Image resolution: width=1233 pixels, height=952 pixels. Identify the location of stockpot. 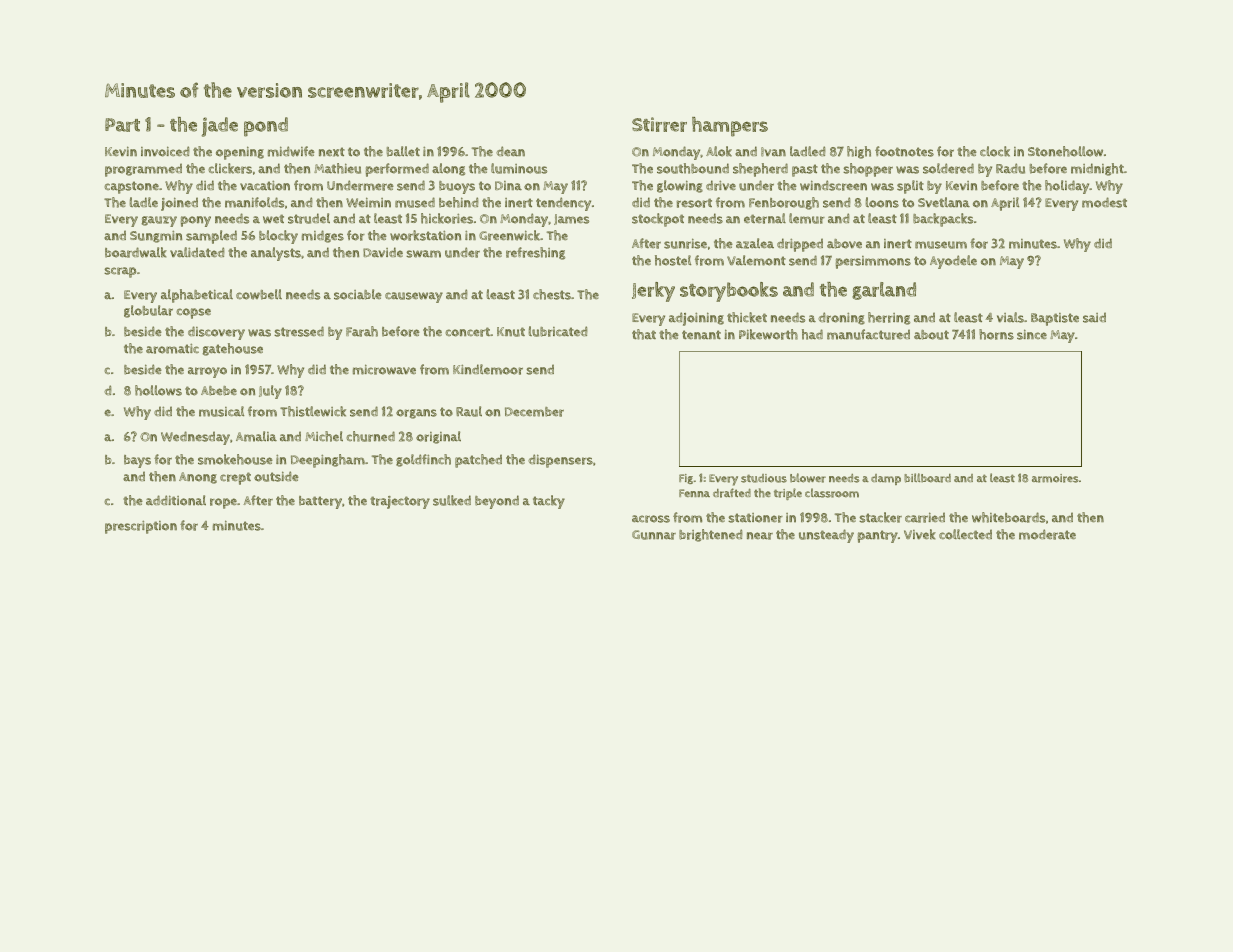
(658, 220).
